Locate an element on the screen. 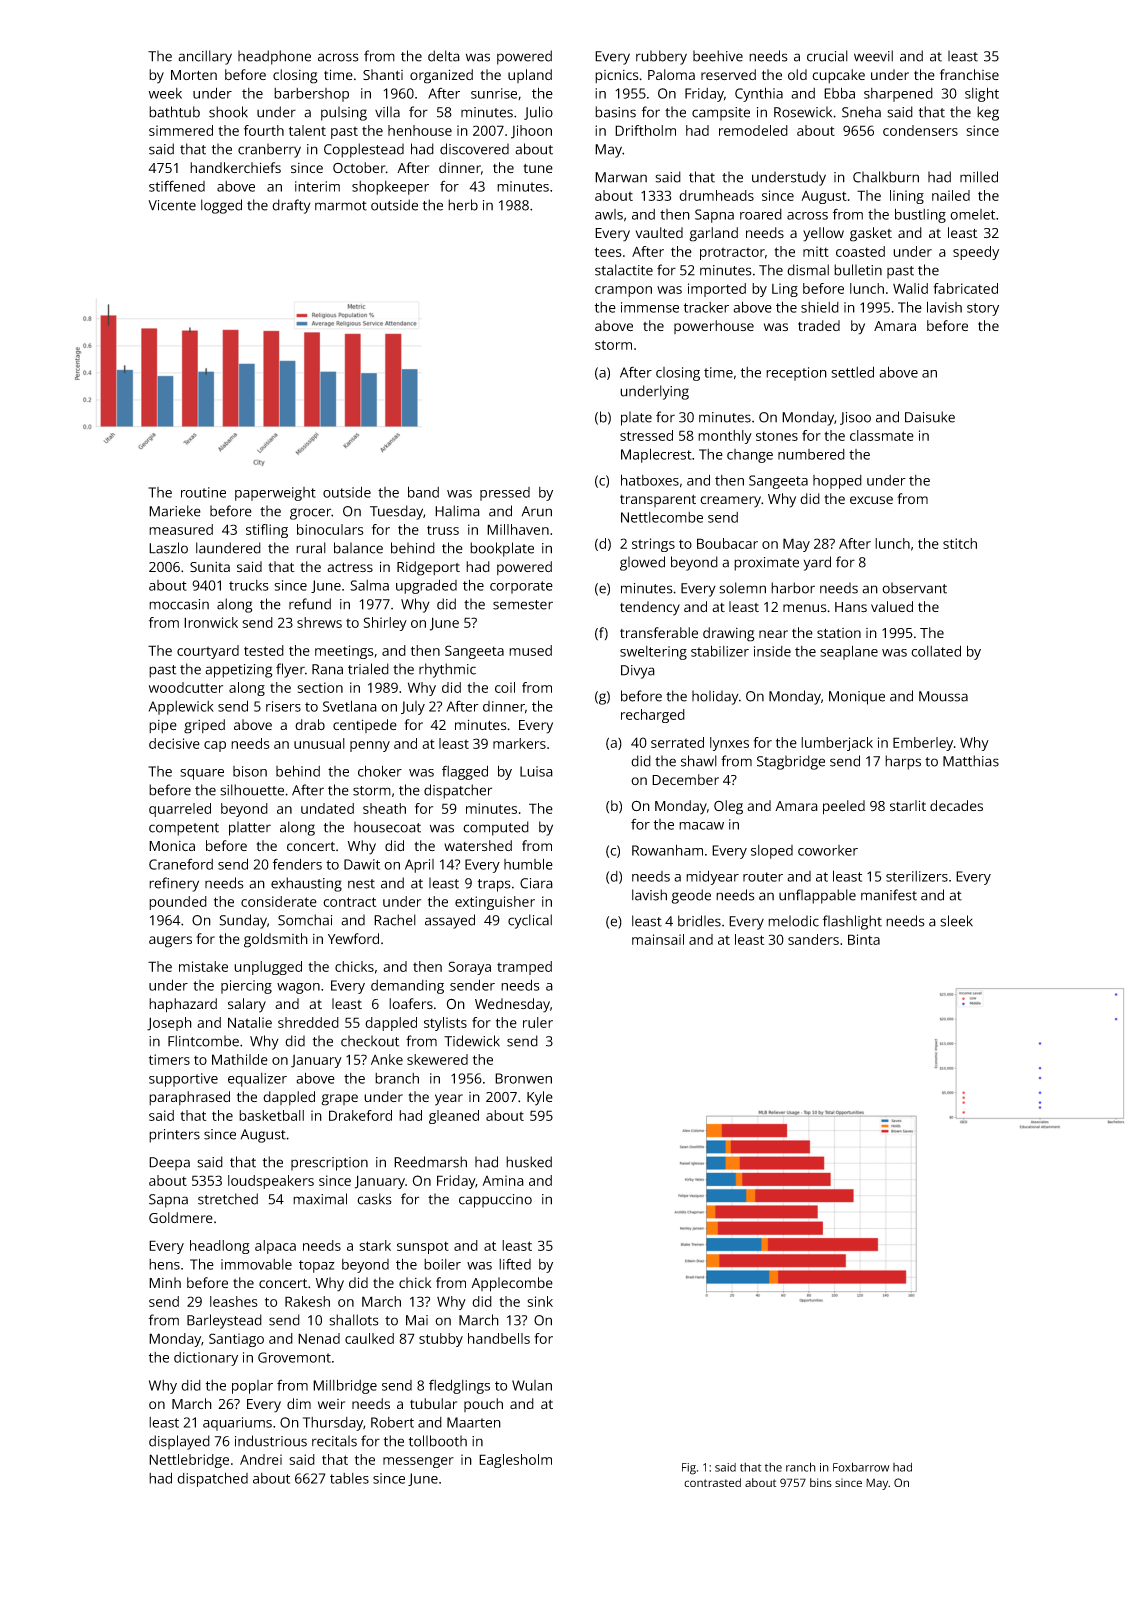 Image resolution: width=1148 pixels, height=1624 pixels. tendency is located at coordinates (650, 608).
